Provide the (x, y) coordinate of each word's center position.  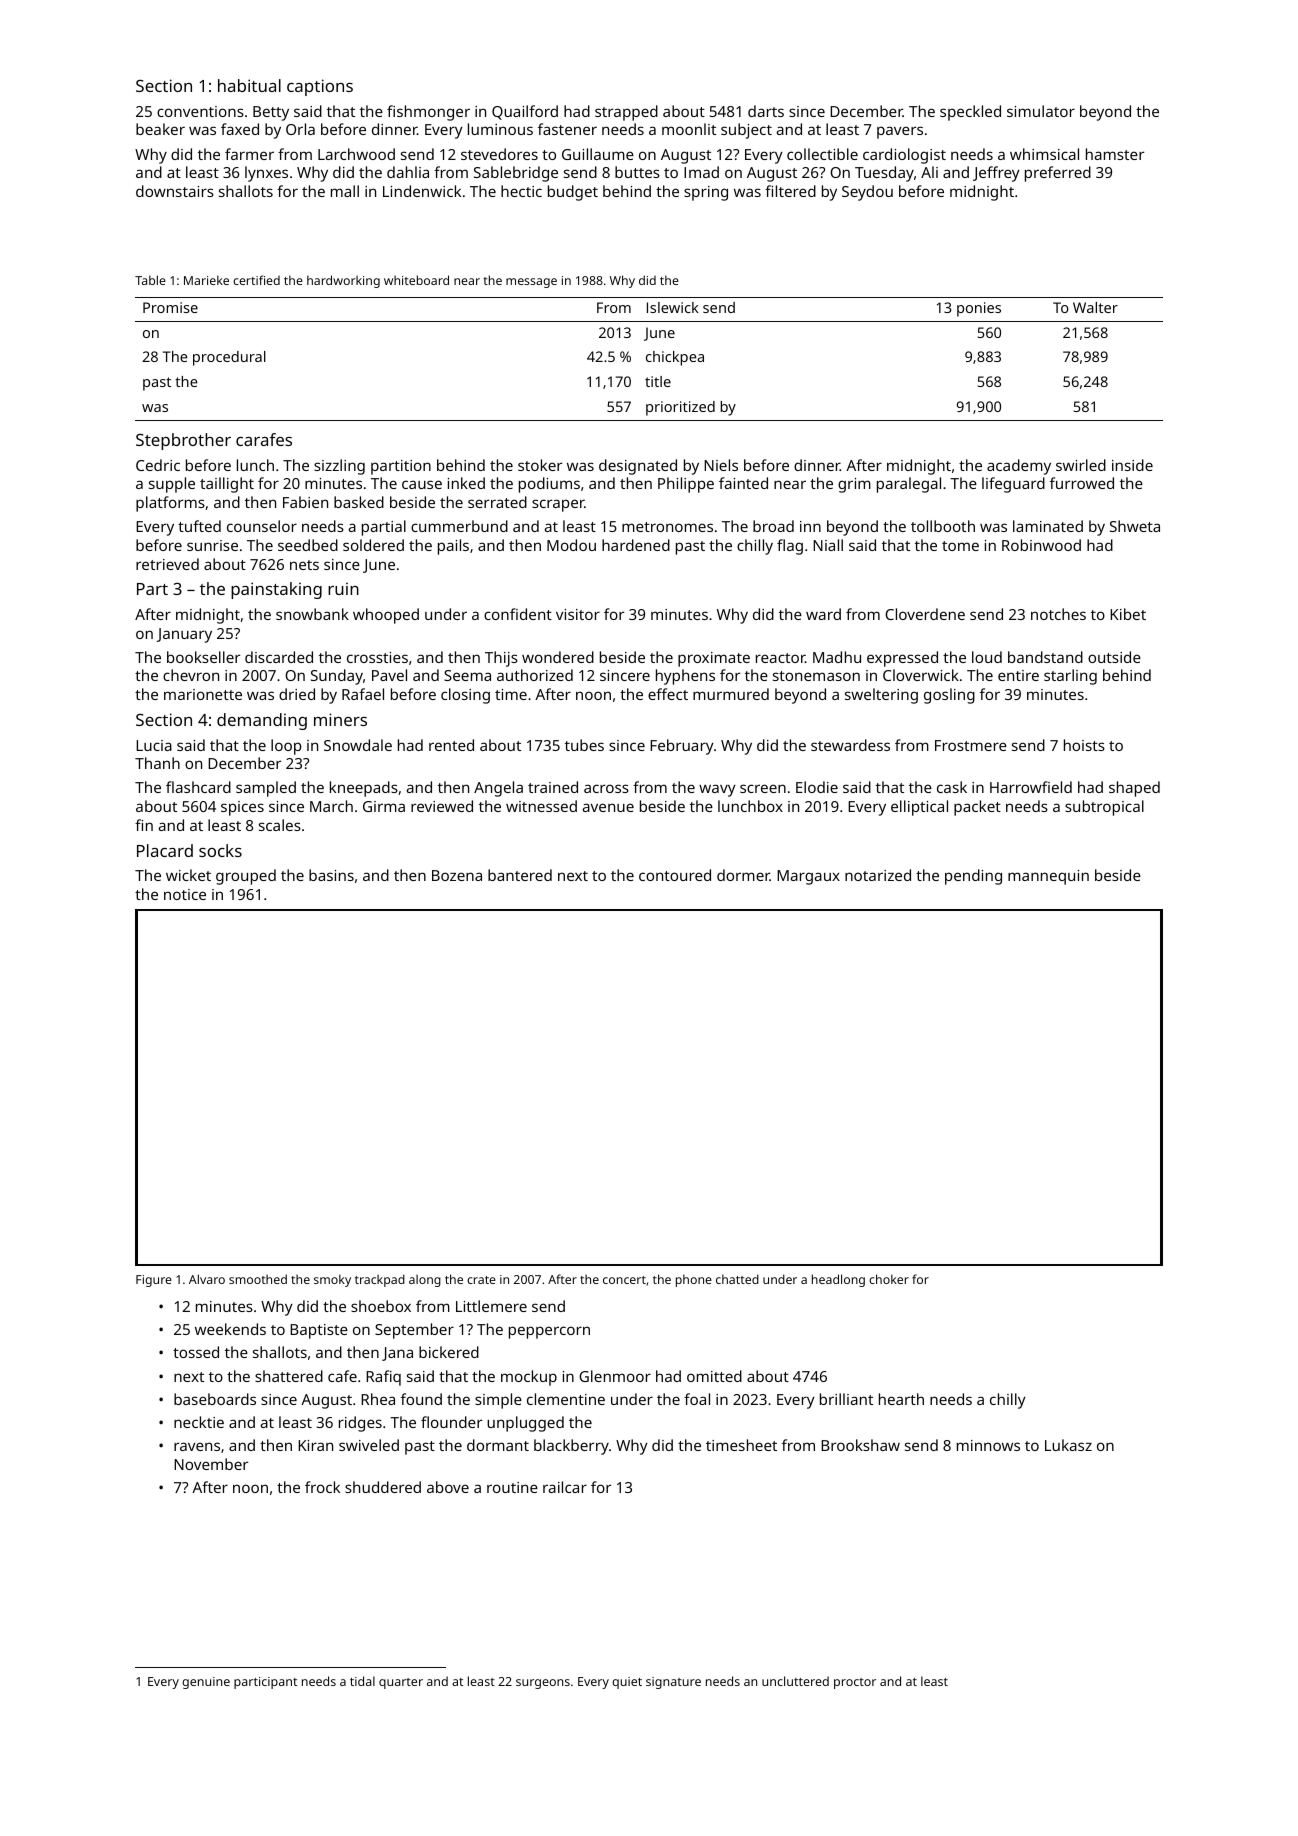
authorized (535, 675)
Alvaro (207, 1279)
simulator (1041, 111)
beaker (160, 129)
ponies (979, 309)
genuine (206, 1683)
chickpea (675, 358)
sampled (266, 789)
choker (889, 1279)
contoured (675, 875)
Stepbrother (183, 441)
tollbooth (943, 526)
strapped (626, 113)
